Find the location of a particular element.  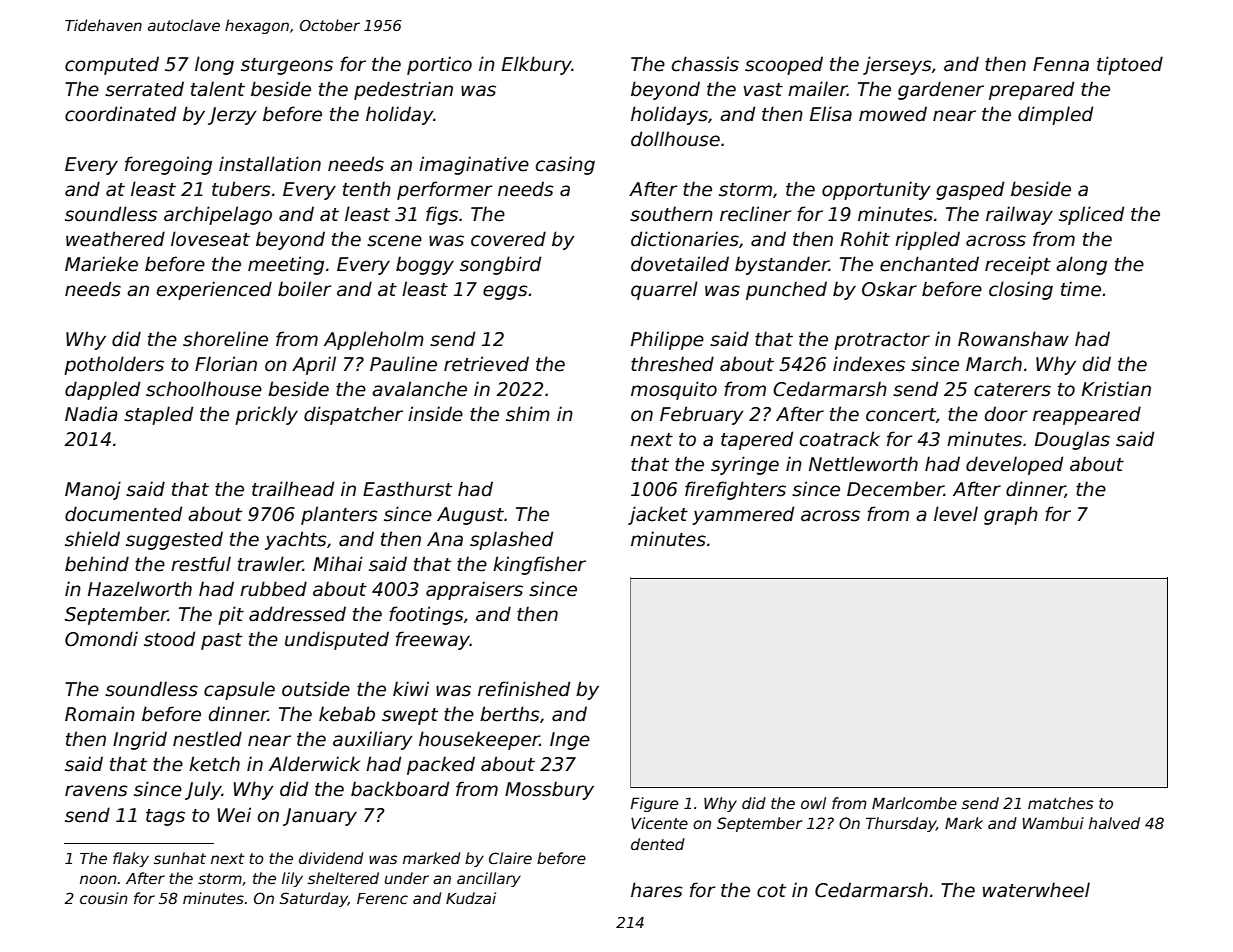

dollhouse is located at coordinates (675, 139).
